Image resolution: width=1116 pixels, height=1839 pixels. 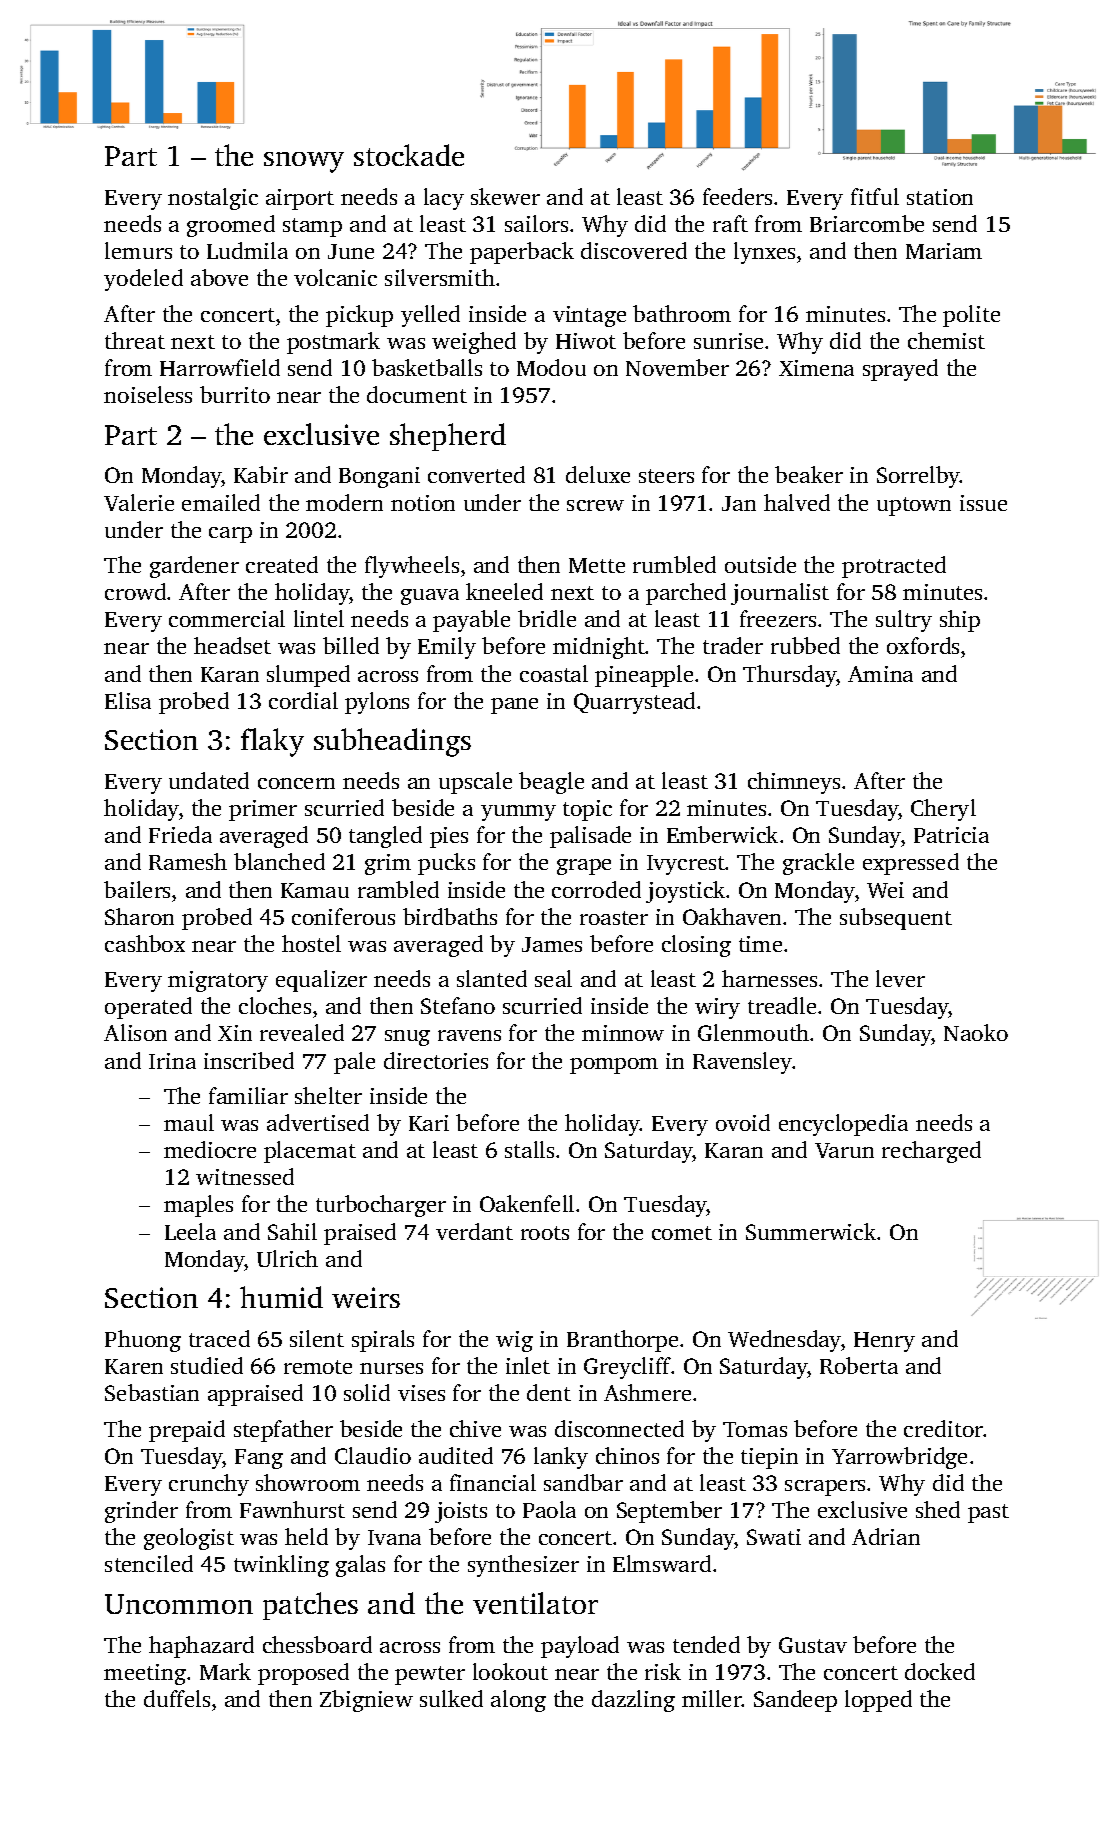 I want to click on screw, so click(x=595, y=505).
